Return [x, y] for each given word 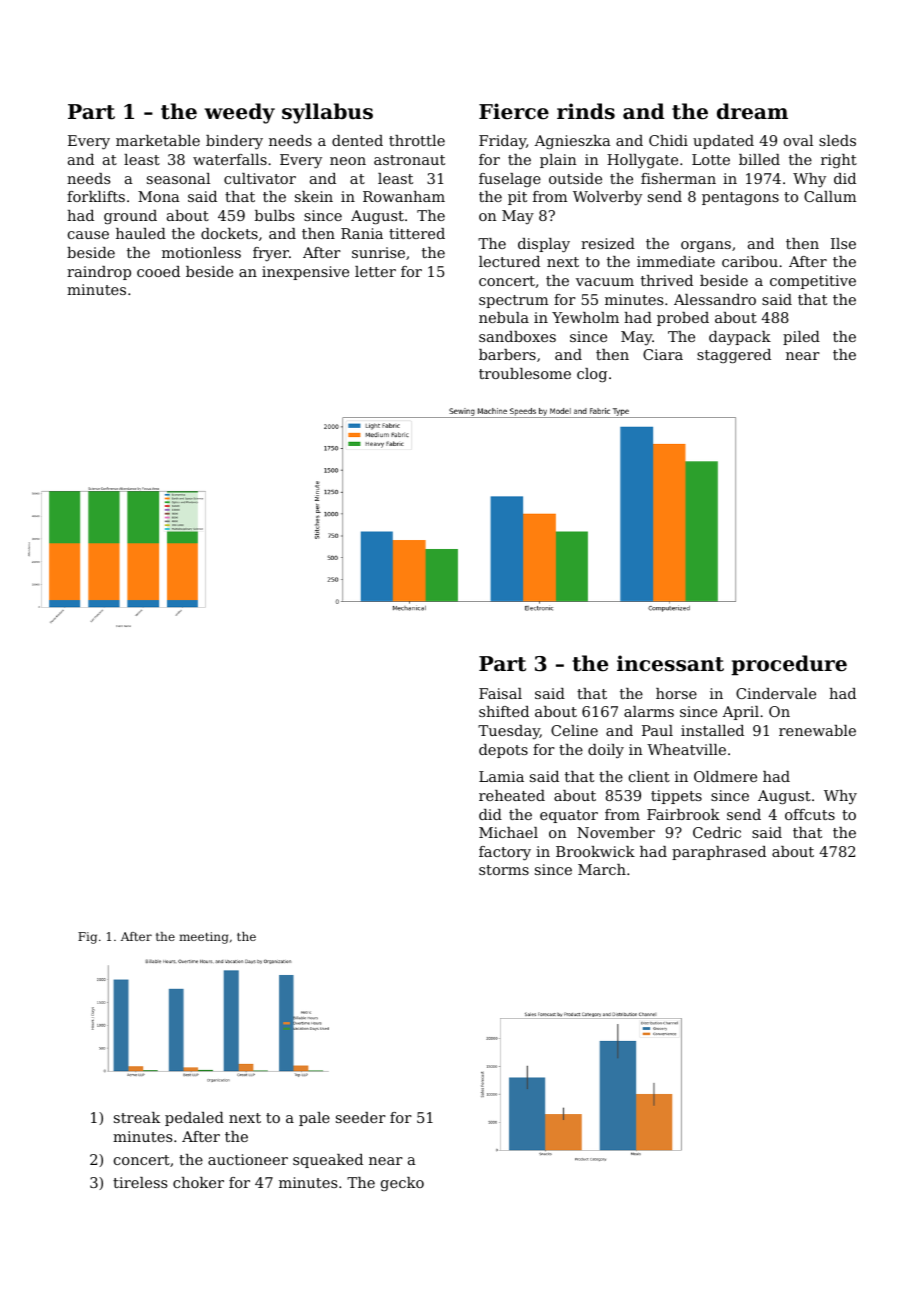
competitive [813, 282]
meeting [203, 938]
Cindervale [776, 693]
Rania [362, 233]
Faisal [500, 693]
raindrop [99, 273]
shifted [504, 711]
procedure [789, 665]
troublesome [525, 373]
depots [503, 751]
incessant [670, 663]
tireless [140, 1182]
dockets [229, 233]
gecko [402, 1184]
